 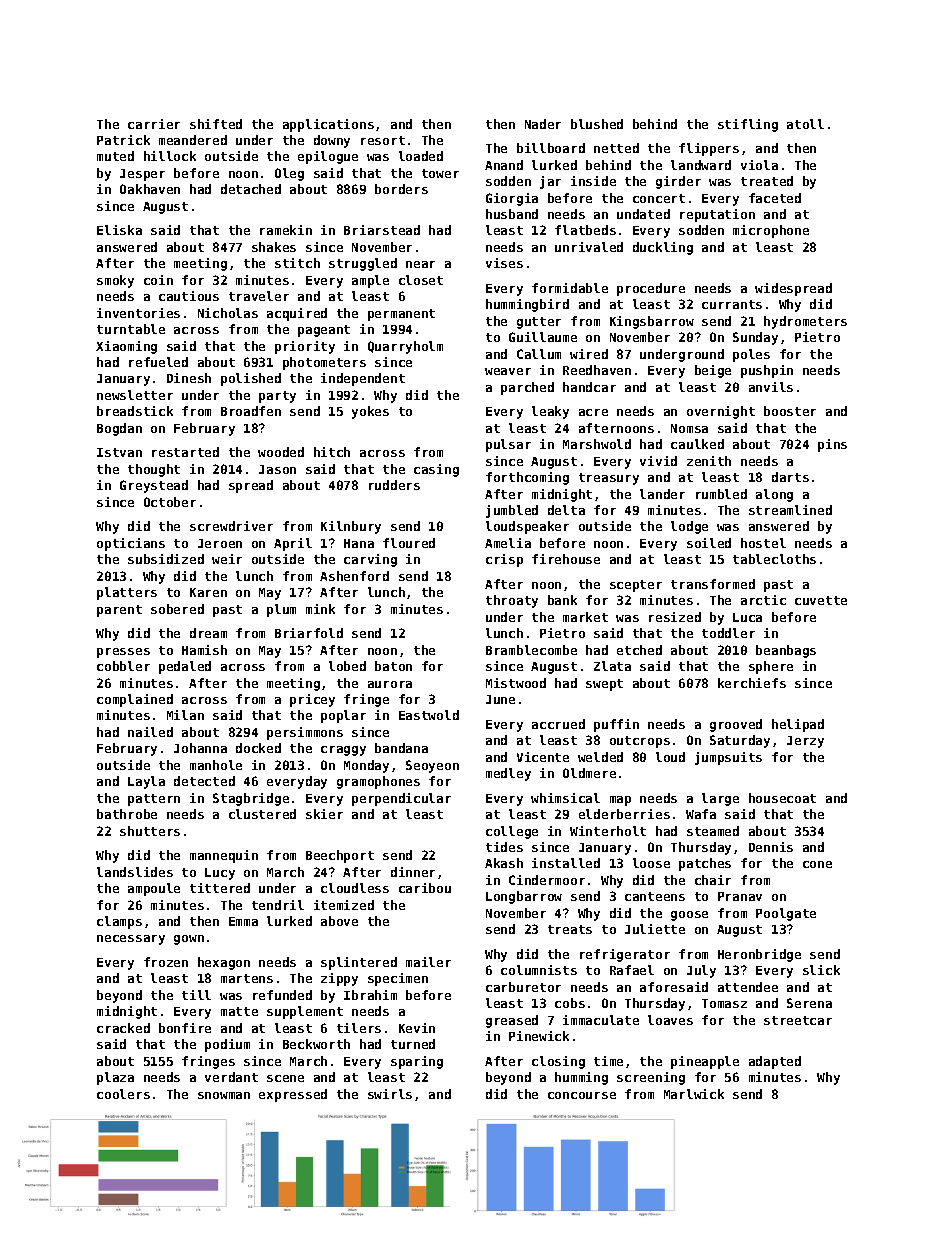 I want to click on cracked, so click(x=123, y=1028).
